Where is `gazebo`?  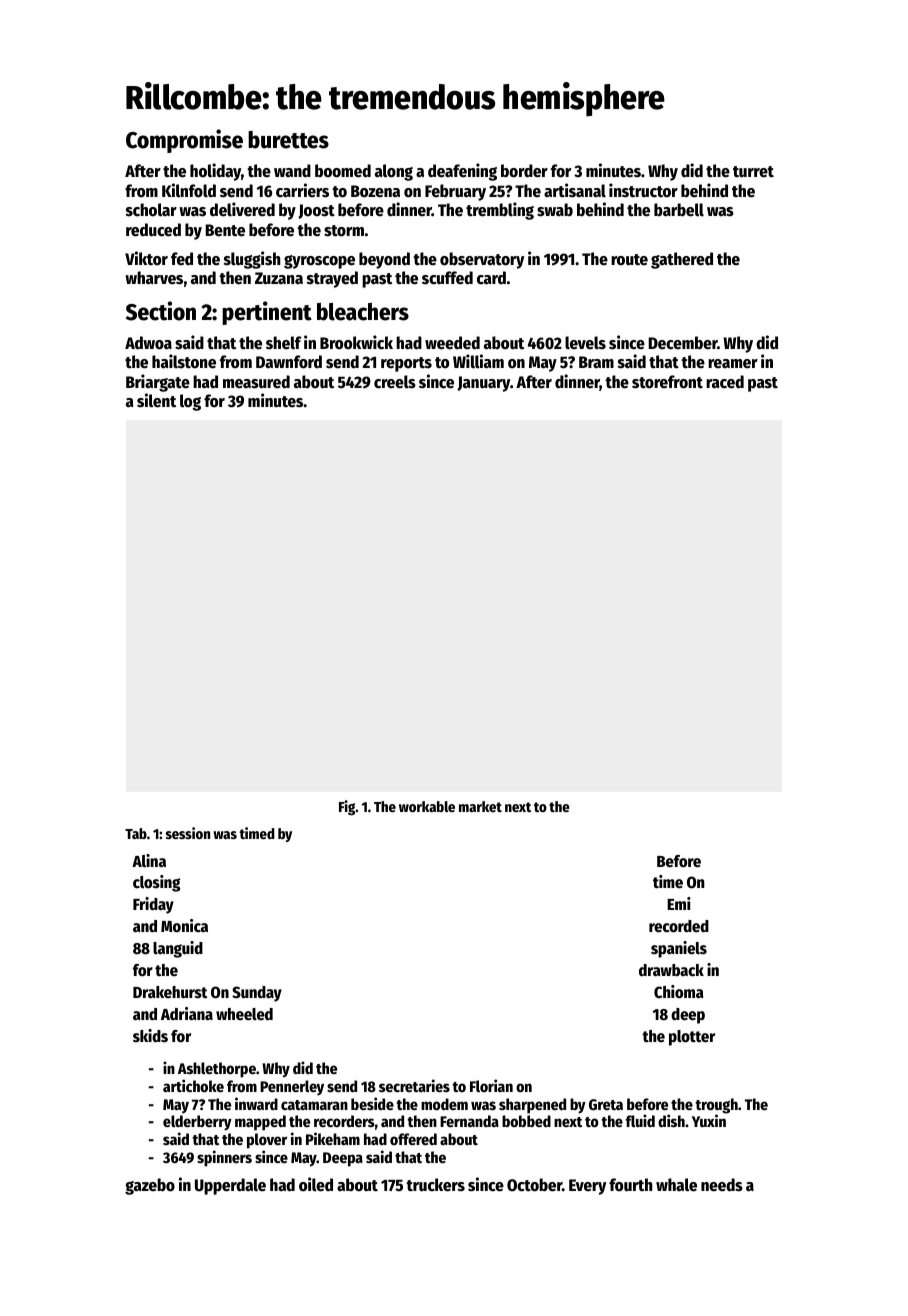 gazebo is located at coordinates (150, 1186).
